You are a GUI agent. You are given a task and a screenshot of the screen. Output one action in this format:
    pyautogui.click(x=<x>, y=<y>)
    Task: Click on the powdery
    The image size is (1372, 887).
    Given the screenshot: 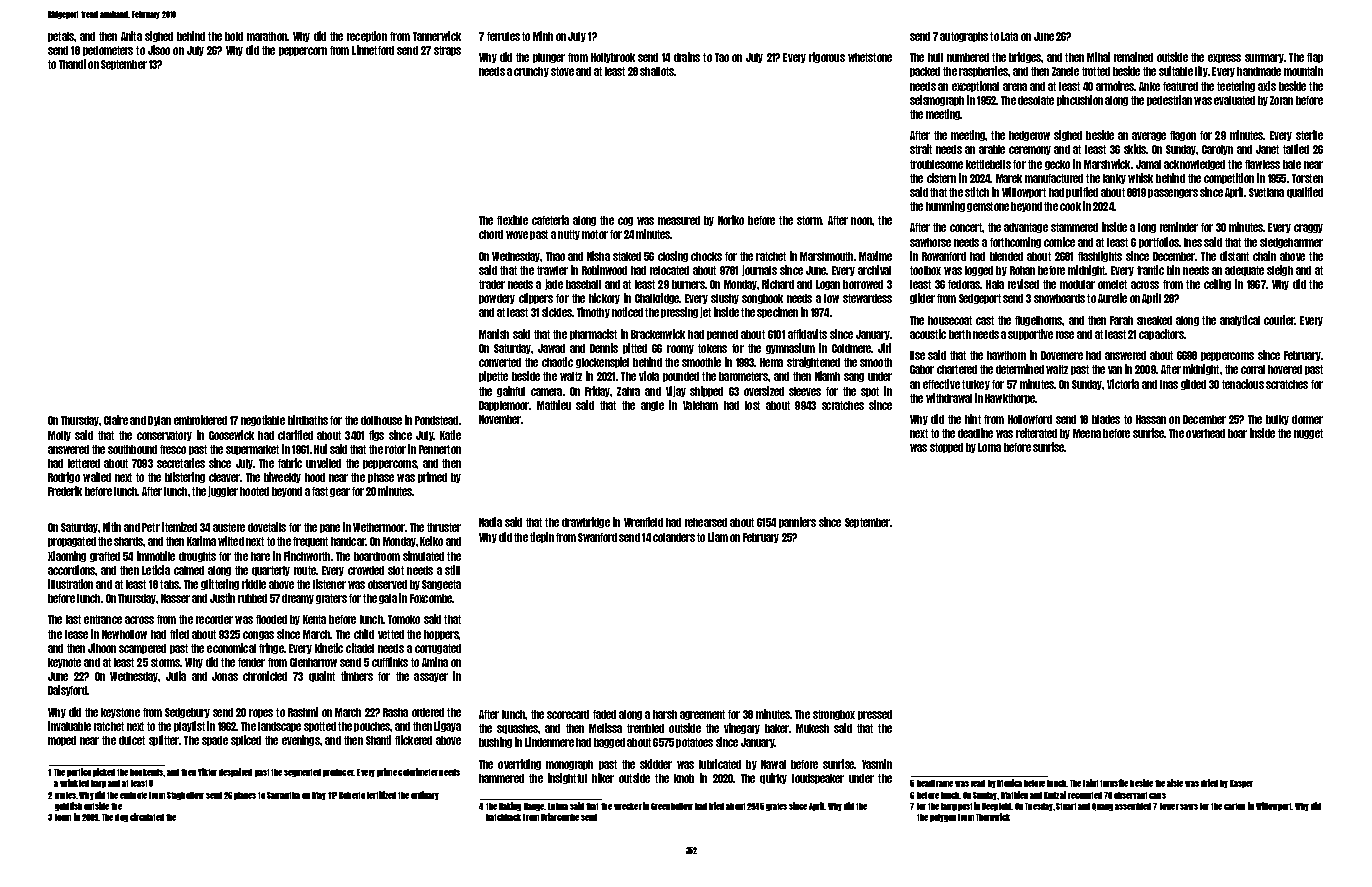 What is the action you would take?
    pyautogui.click(x=497, y=299)
